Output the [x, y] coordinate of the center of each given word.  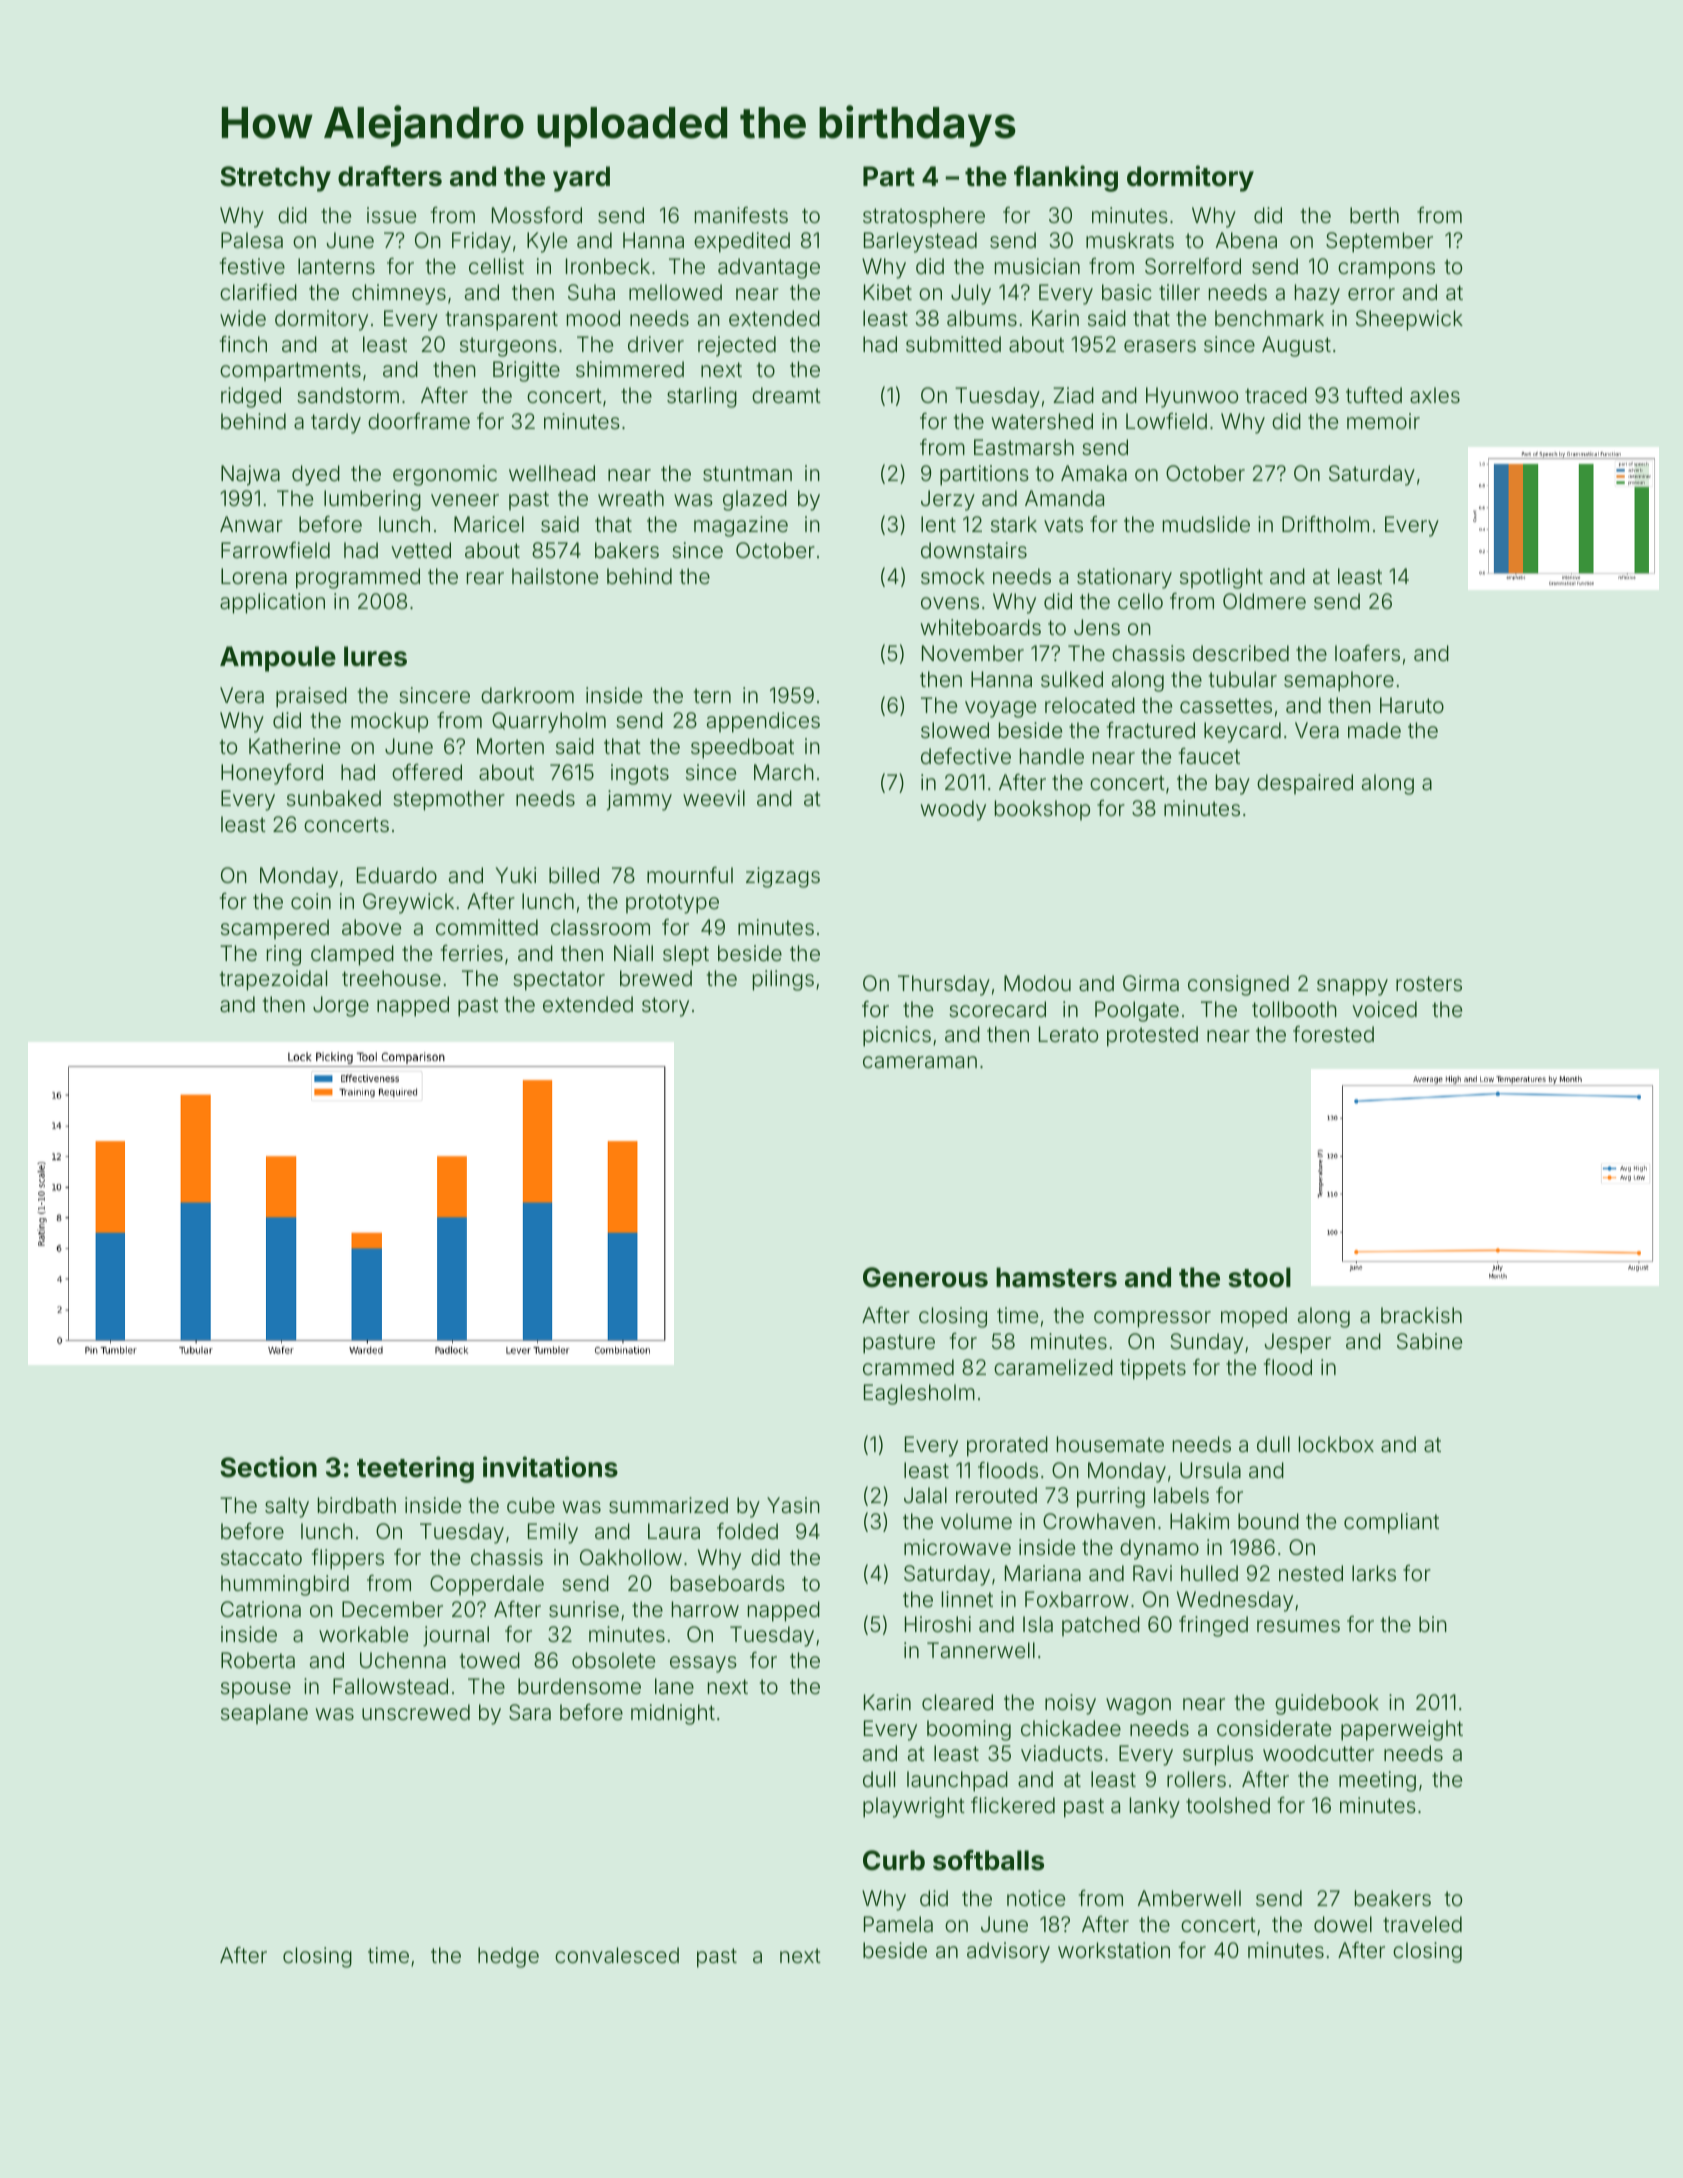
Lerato [1068, 1034]
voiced [1384, 1009]
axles [1435, 395]
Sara [530, 1712]
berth [1374, 215]
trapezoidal [273, 980]
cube [531, 1505]
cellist [496, 266]
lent [938, 524]
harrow [705, 1609]
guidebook [1327, 1704]
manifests [741, 215]
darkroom [527, 695]
